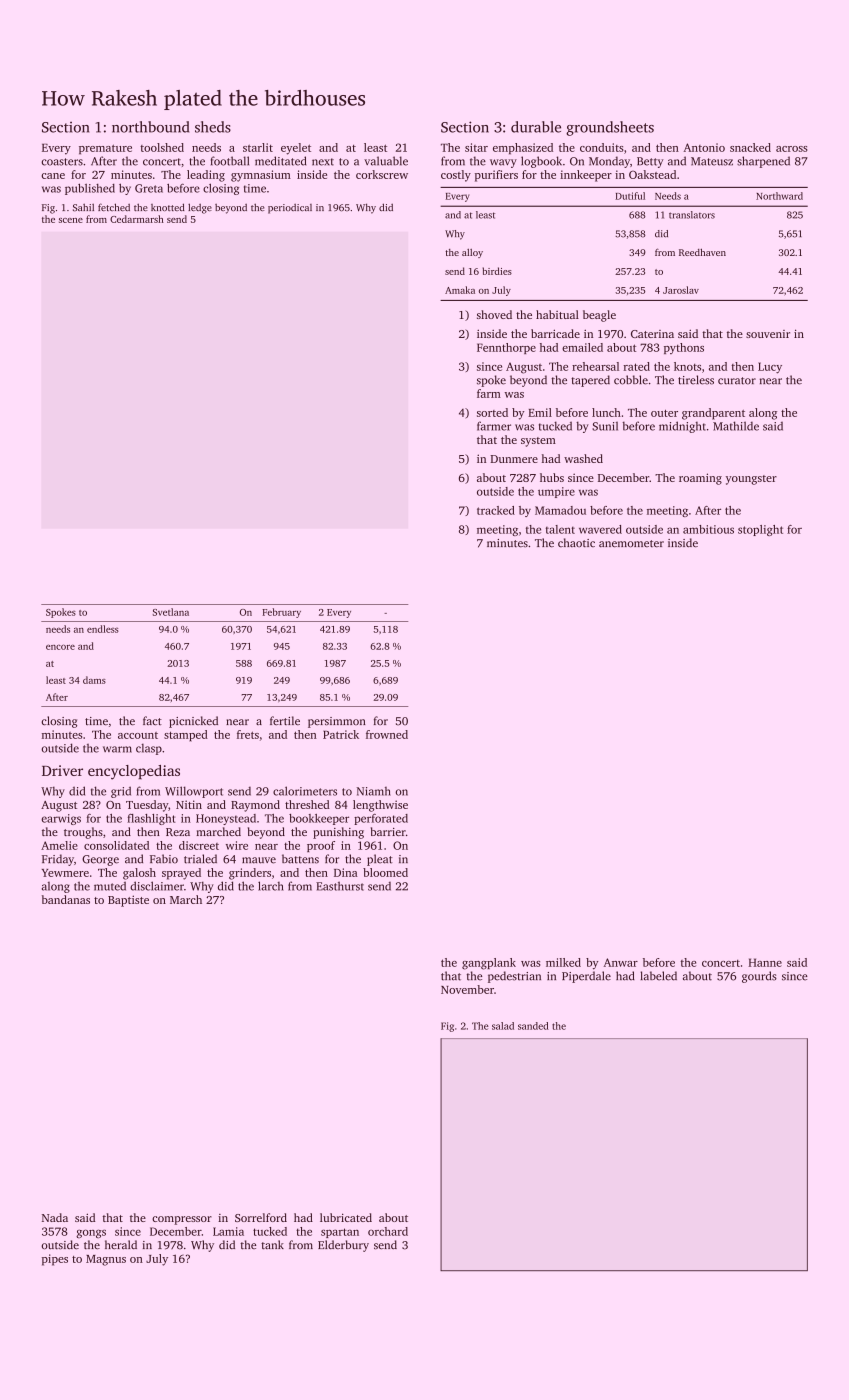 The width and height of the page is (849, 1400). What do you see at coordinates (199, 845) in the page?
I see `discreet` at bounding box center [199, 845].
